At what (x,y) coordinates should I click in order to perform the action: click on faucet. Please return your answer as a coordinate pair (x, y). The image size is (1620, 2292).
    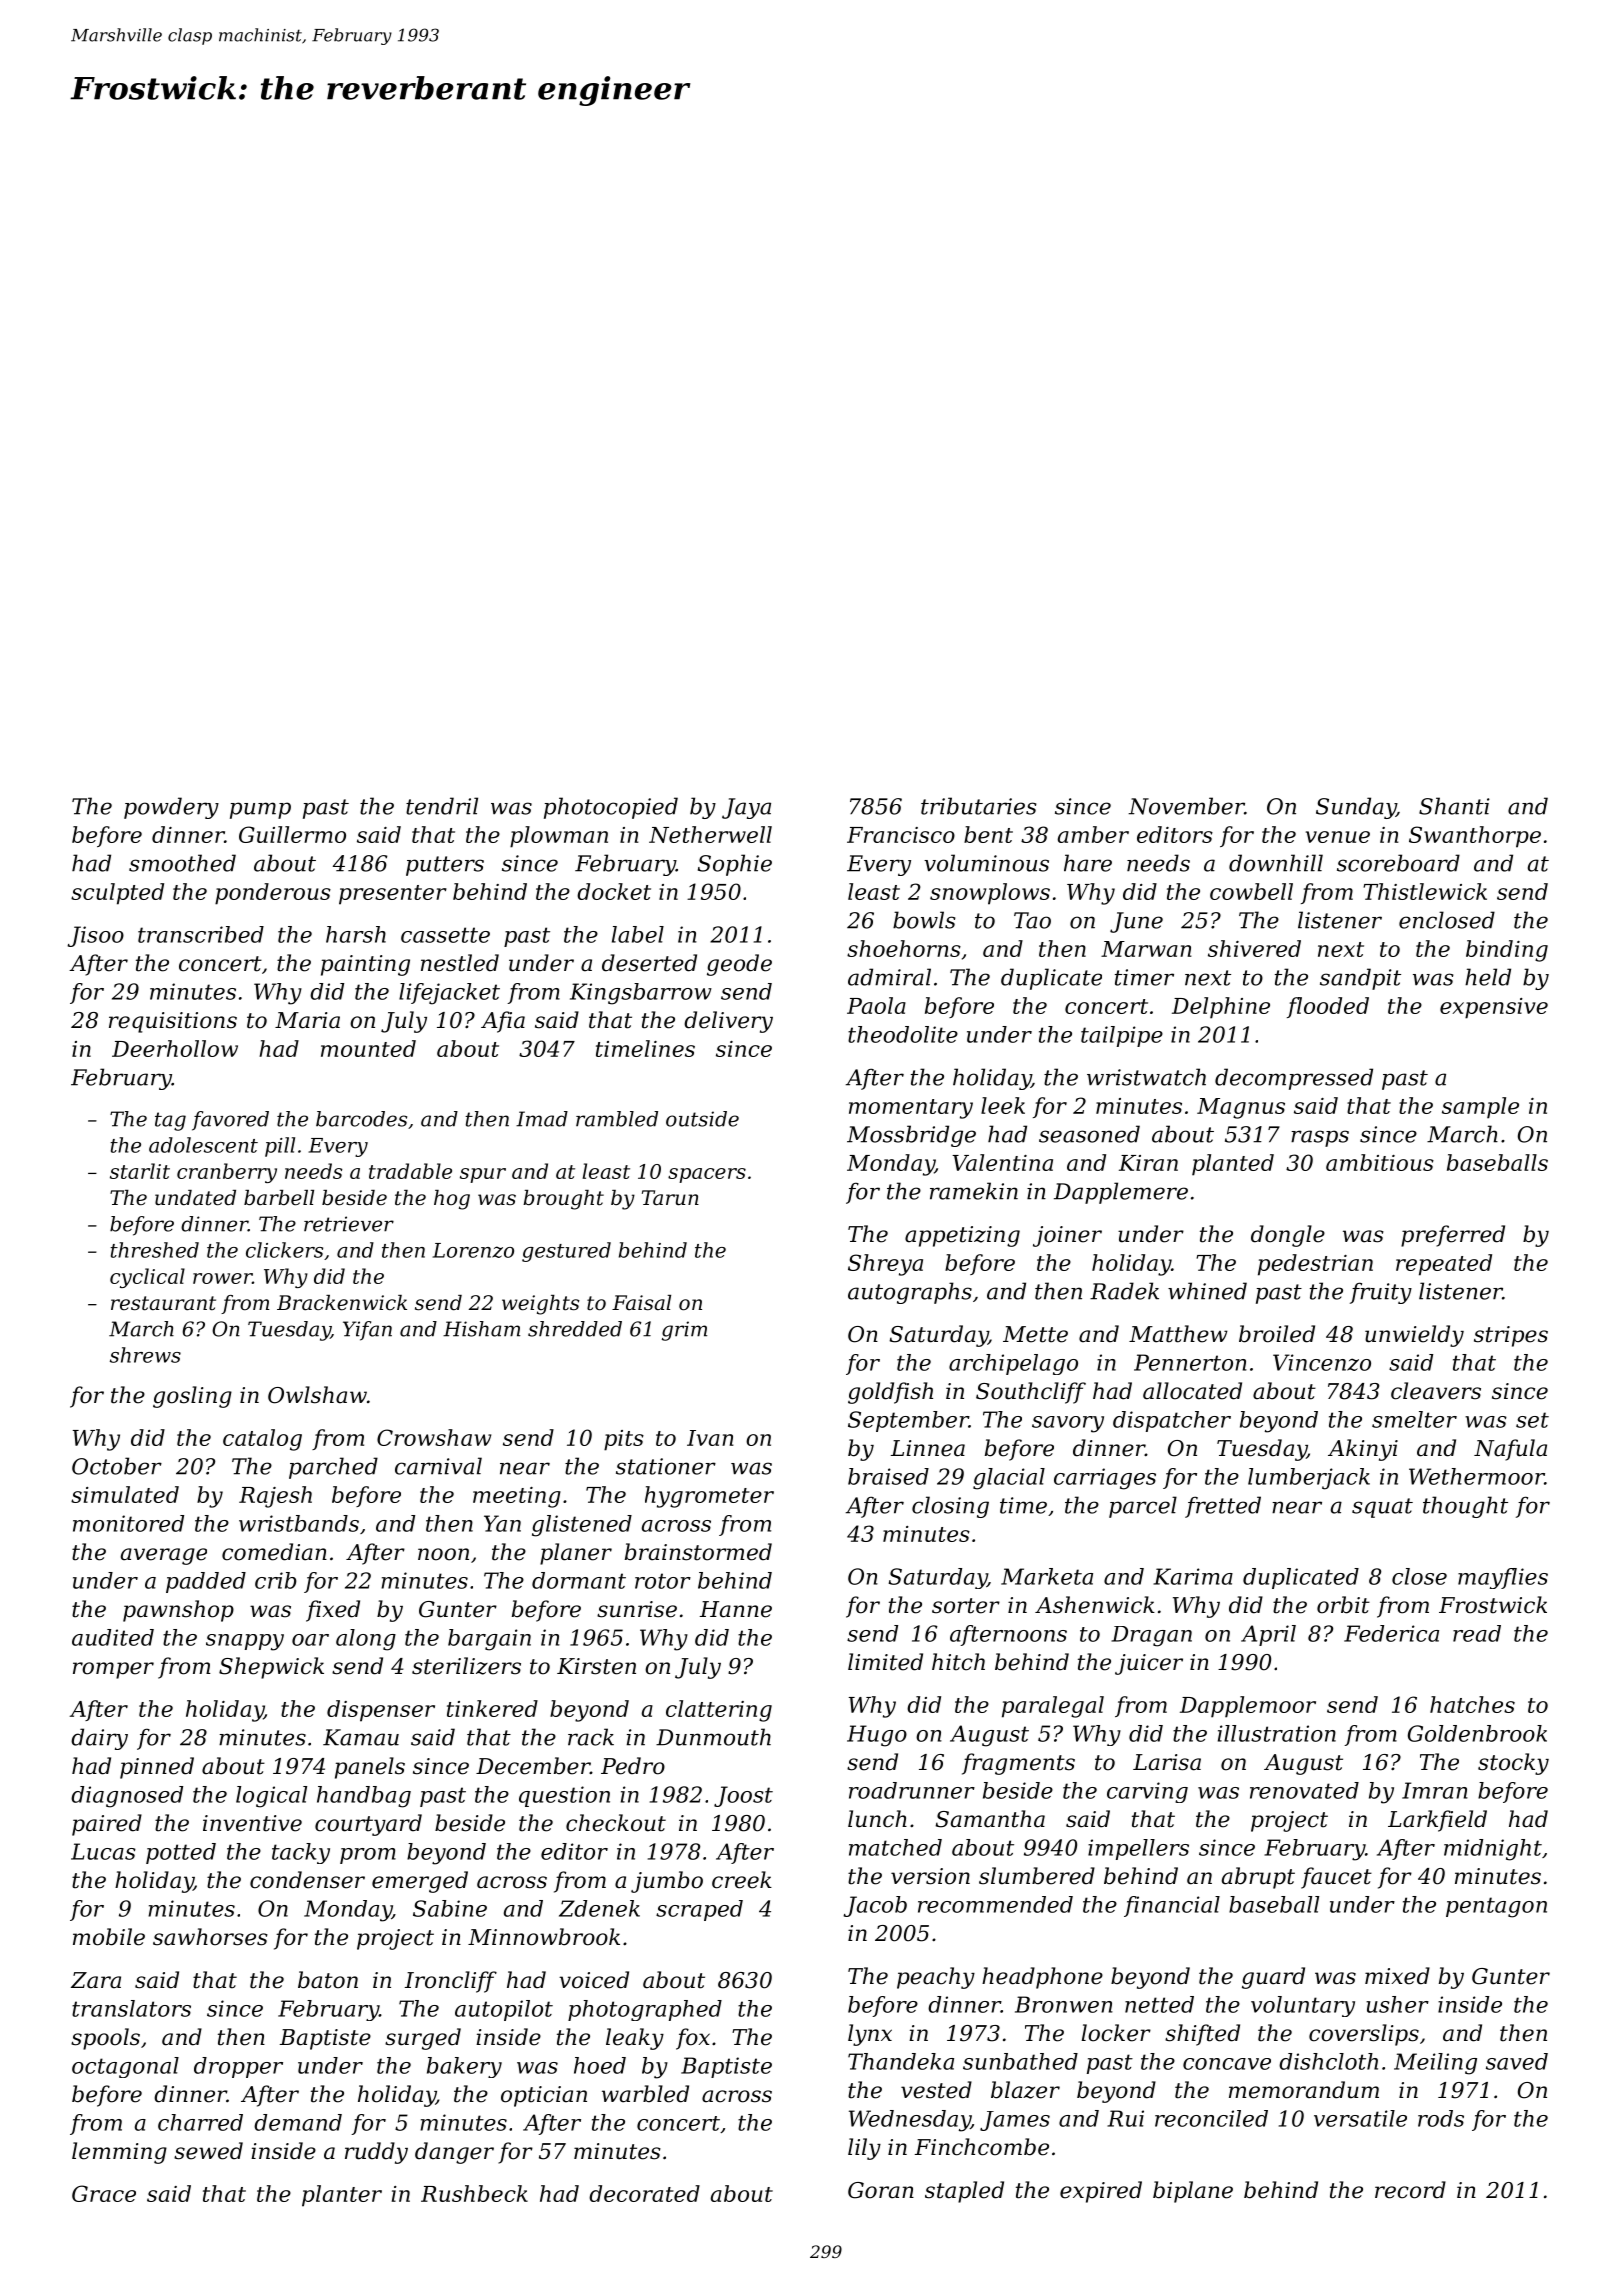
    Looking at the image, I should click on (1336, 1878).
